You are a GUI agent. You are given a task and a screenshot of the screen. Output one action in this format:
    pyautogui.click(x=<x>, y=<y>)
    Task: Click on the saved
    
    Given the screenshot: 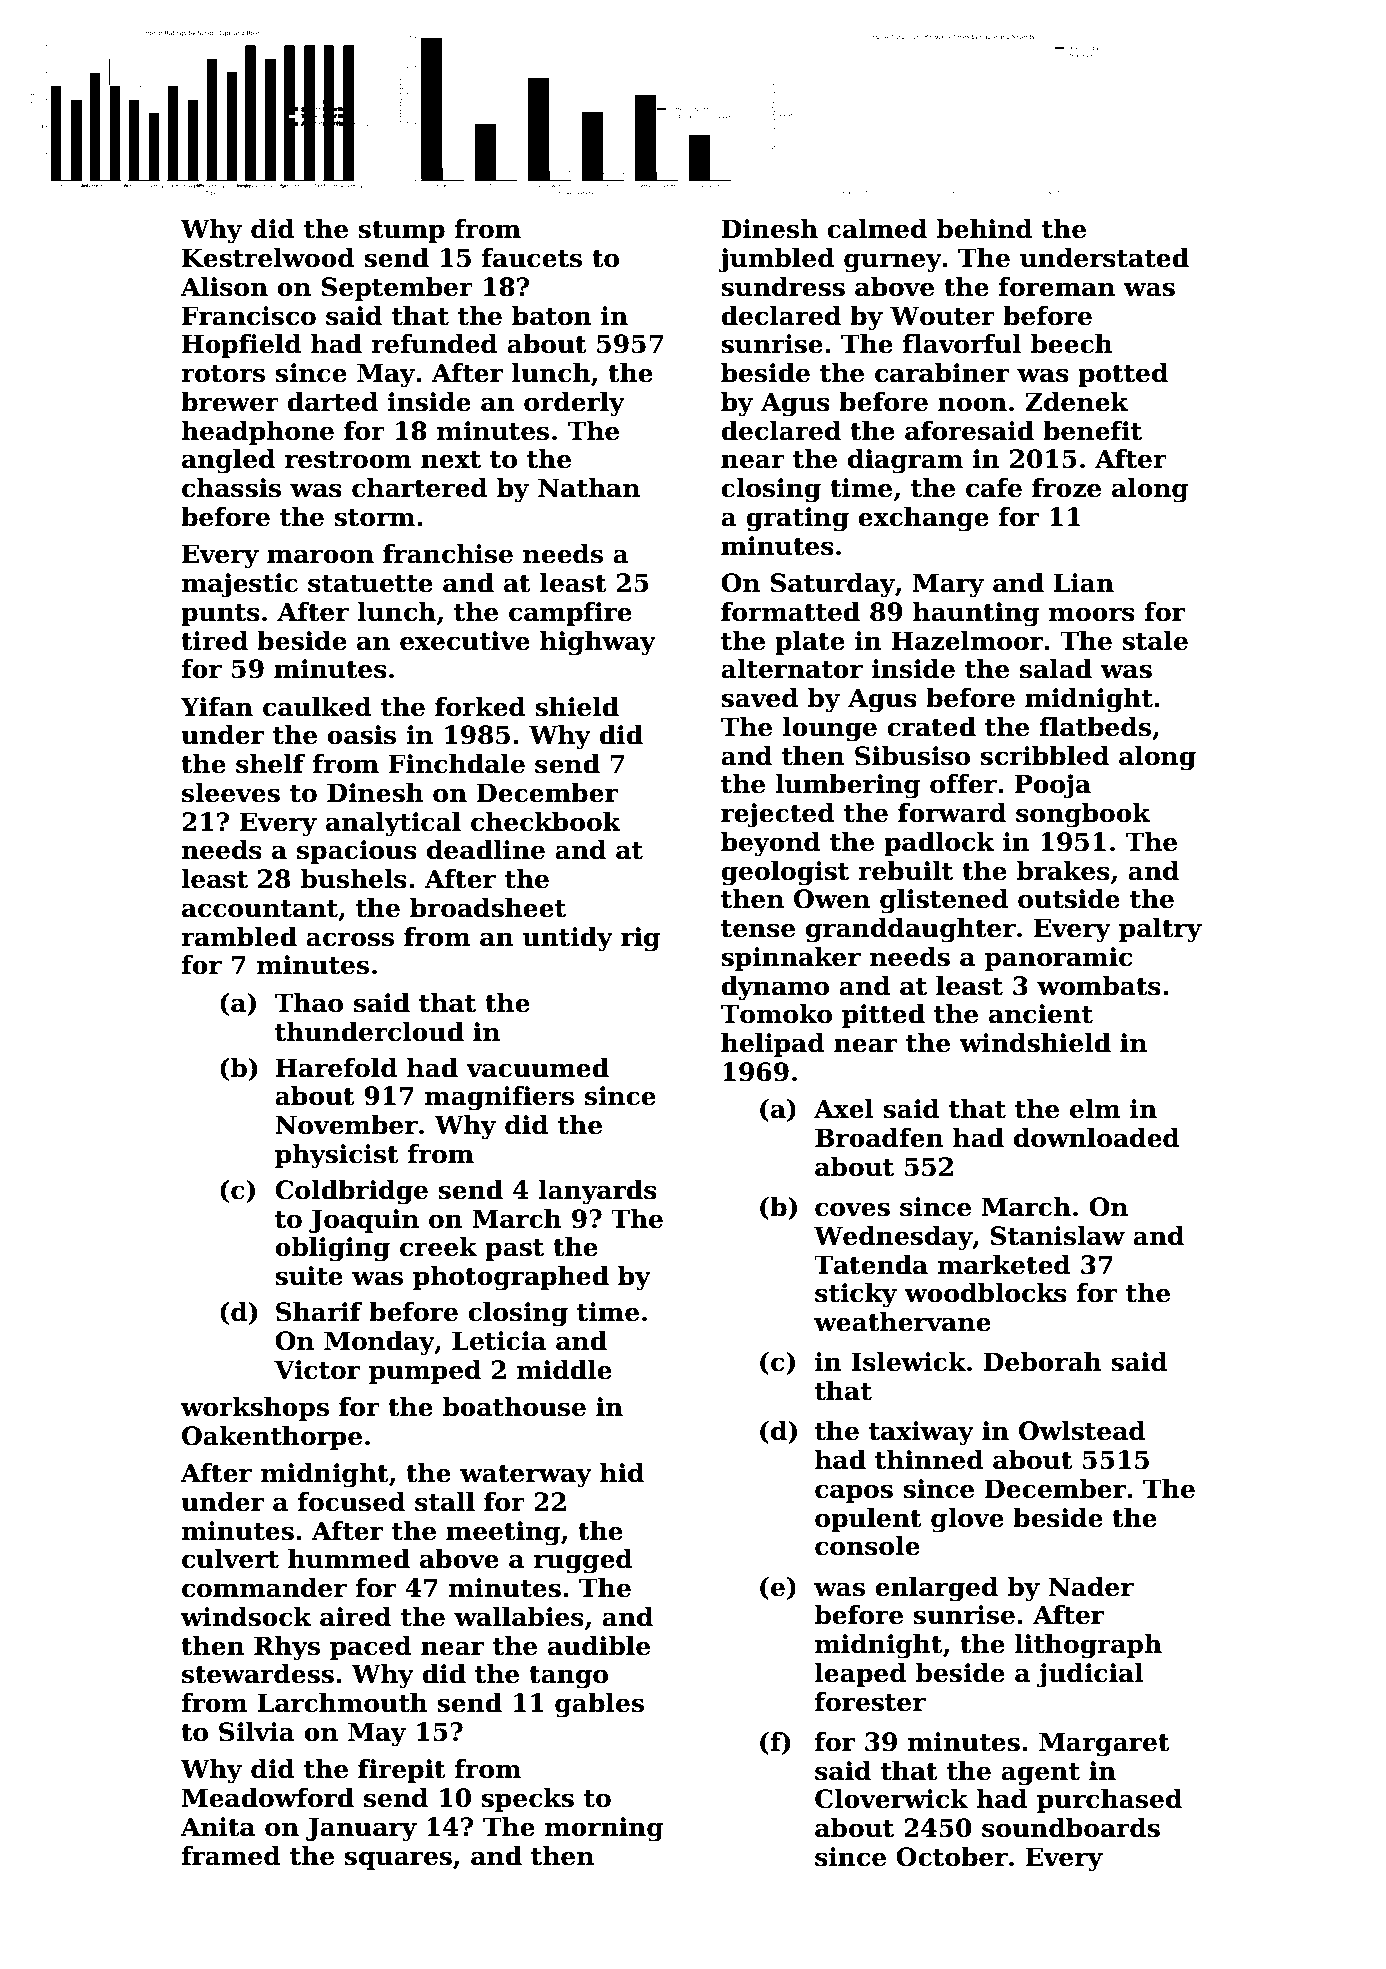 What is the action you would take?
    pyautogui.click(x=760, y=698)
